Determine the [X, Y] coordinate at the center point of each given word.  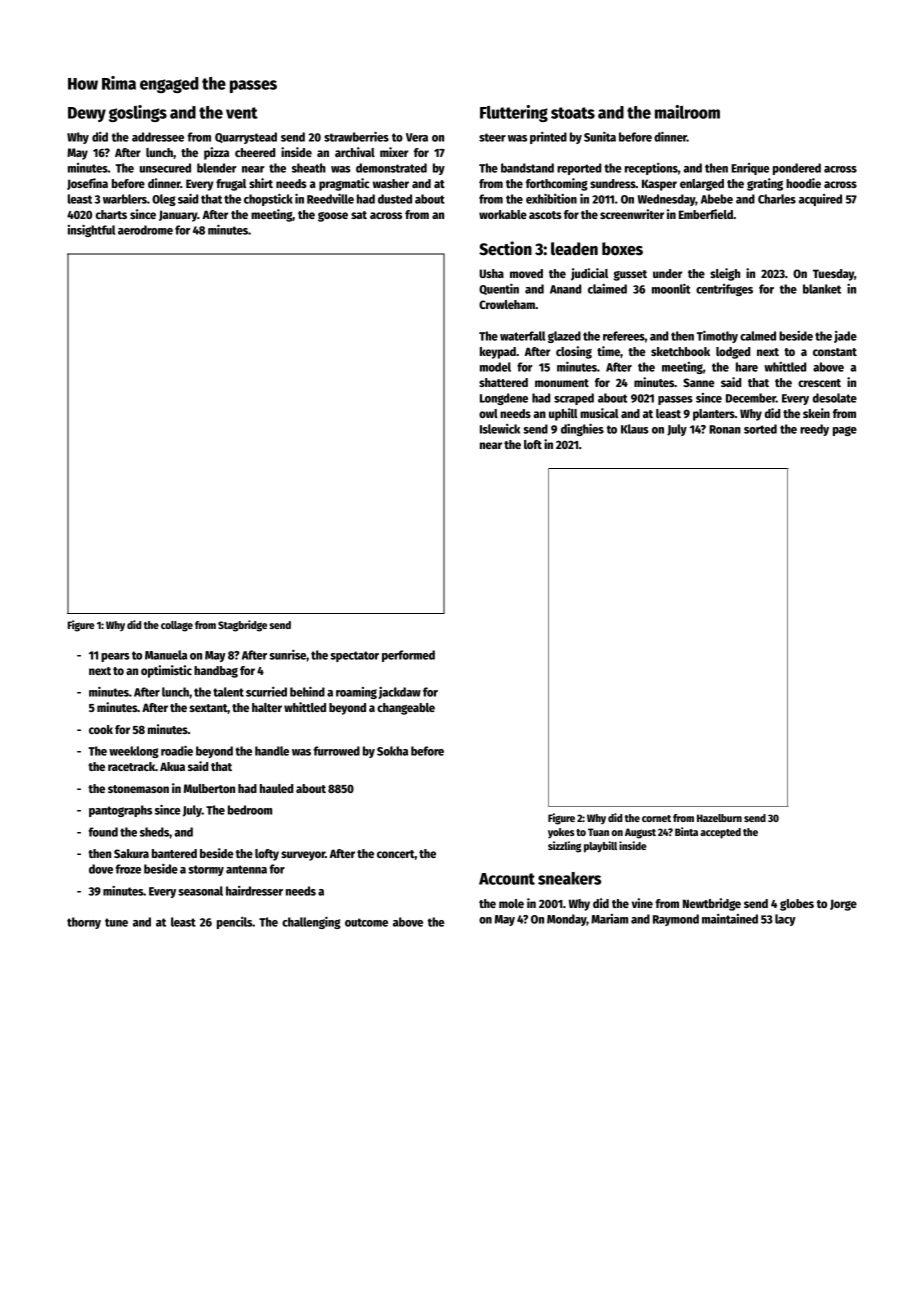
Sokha [392, 751]
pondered [797, 169]
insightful [91, 230]
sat [359, 215]
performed [408, 656]
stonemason [138, 789]
